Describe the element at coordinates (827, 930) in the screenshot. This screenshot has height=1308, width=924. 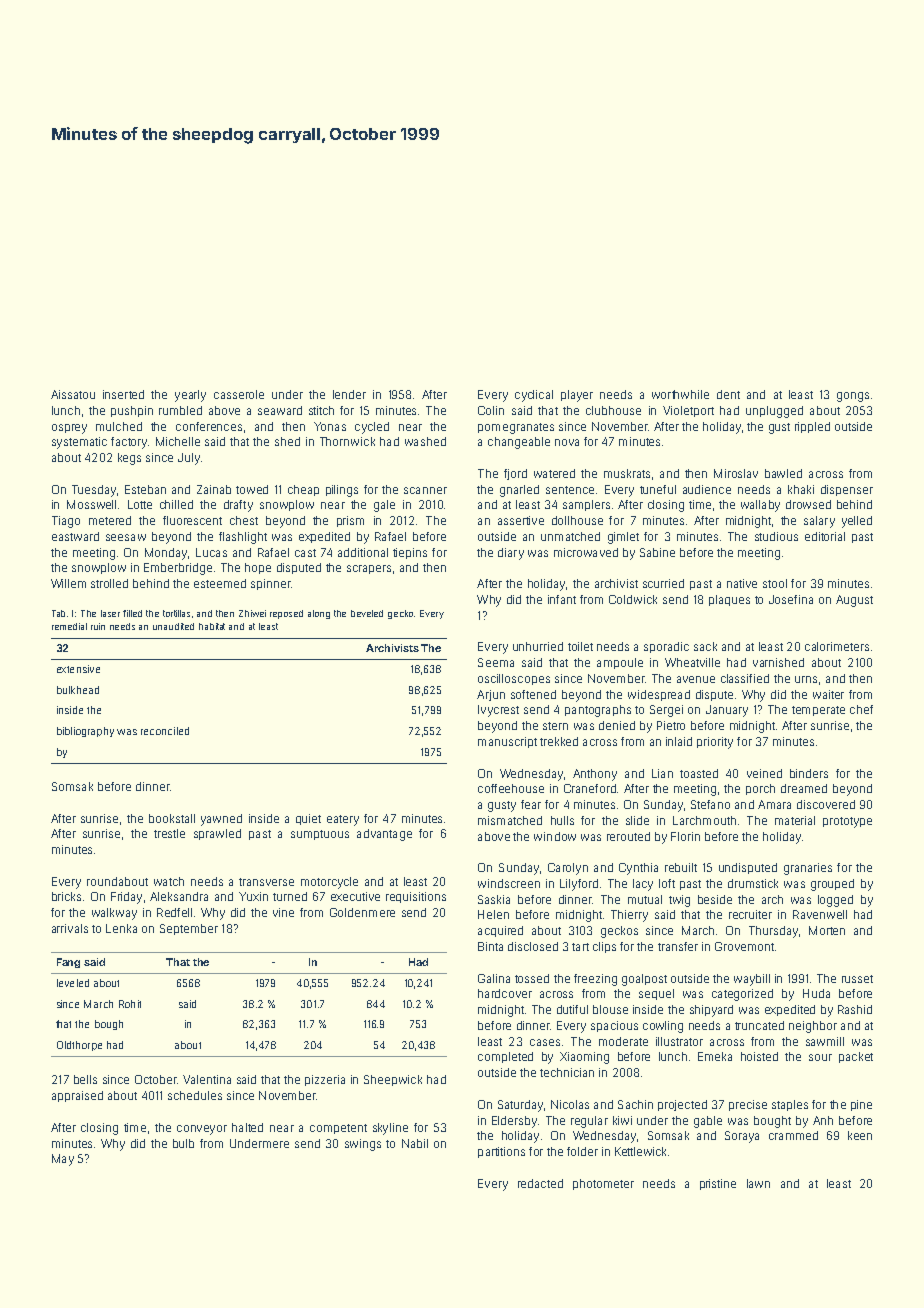
I see `Morten` at that location.
